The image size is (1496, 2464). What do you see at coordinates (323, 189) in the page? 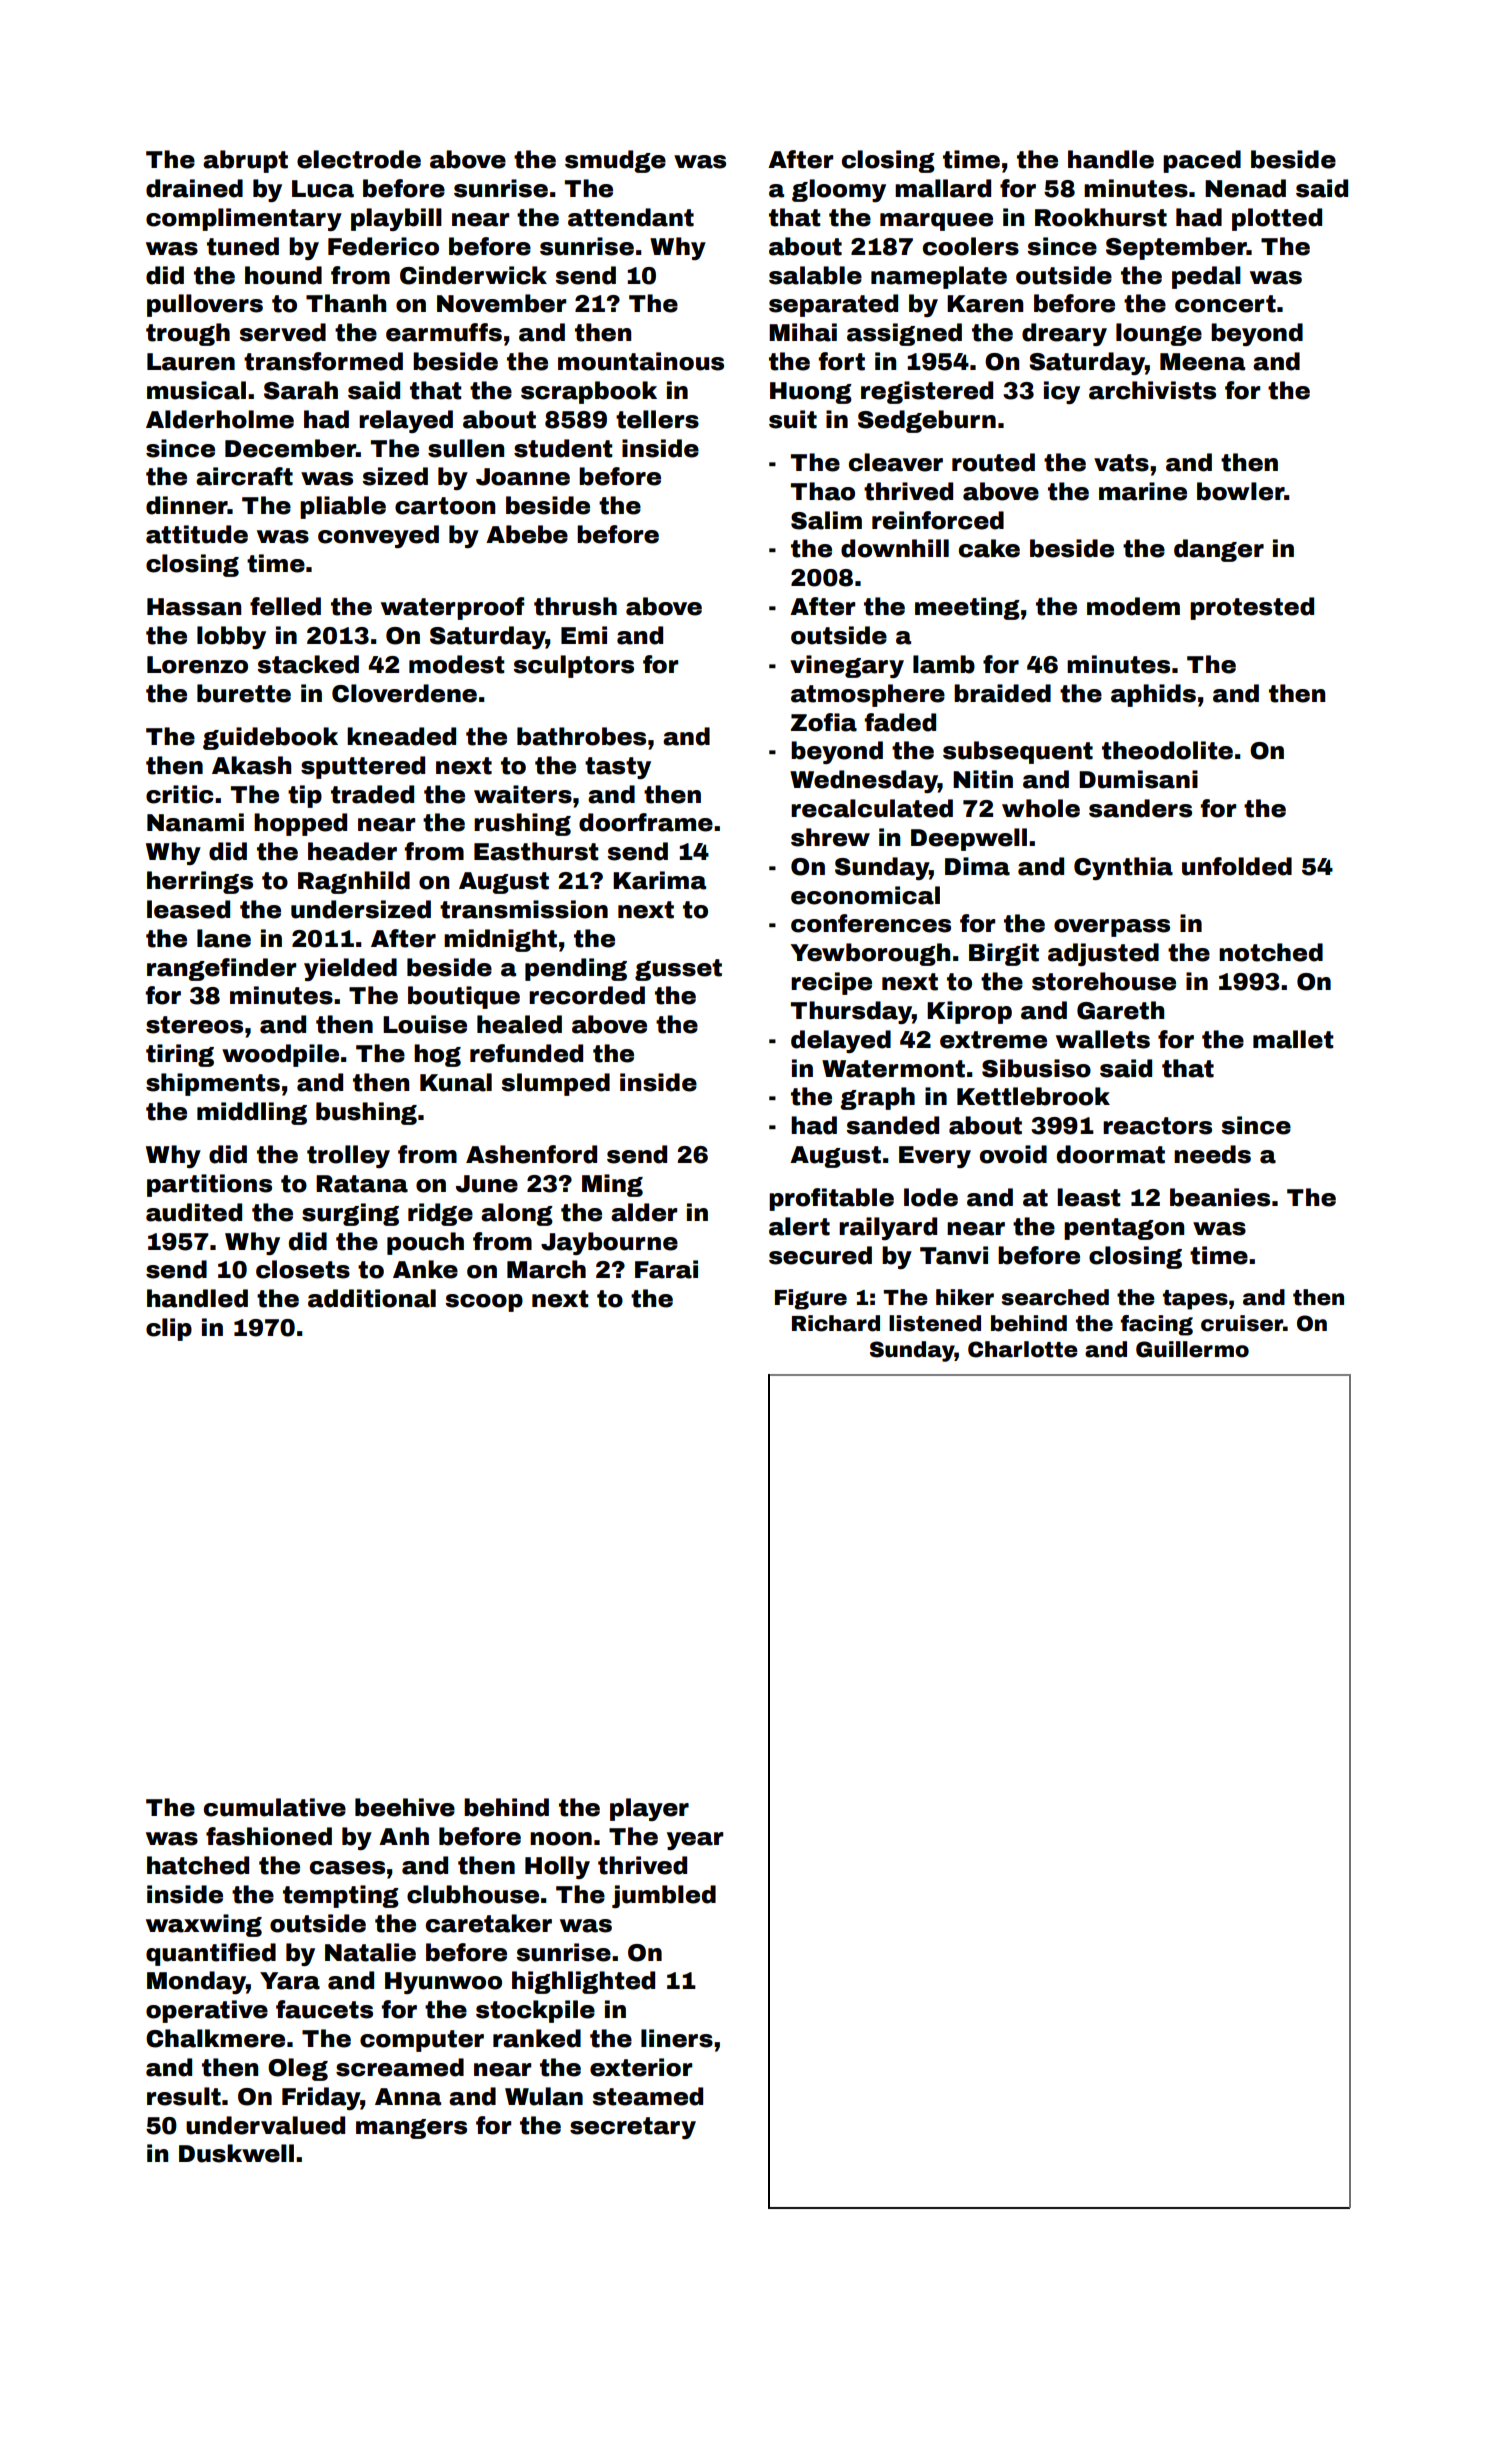
I see `Luca` at bounding box center [323, 189].
